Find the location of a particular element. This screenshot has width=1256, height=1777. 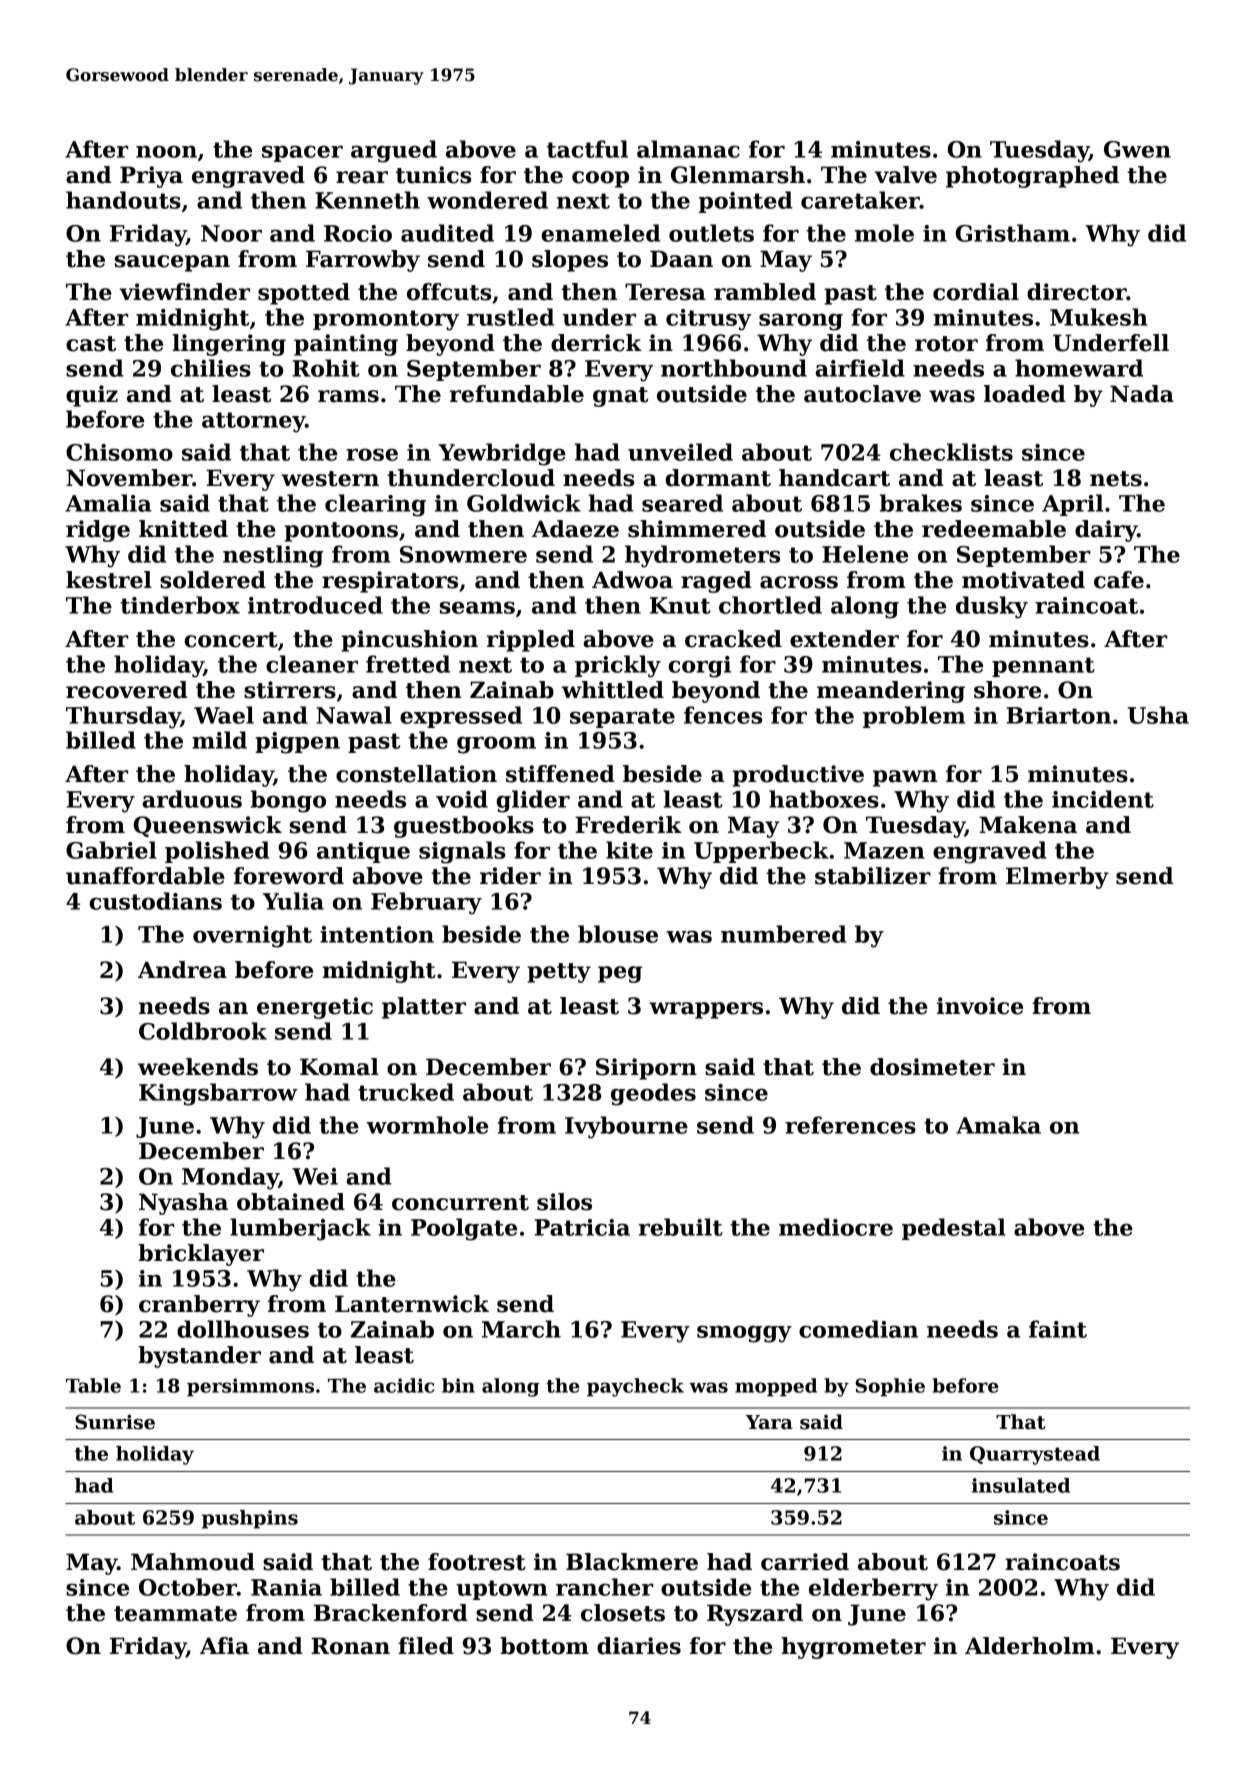

quiz is located at coordinates (92, 396).
